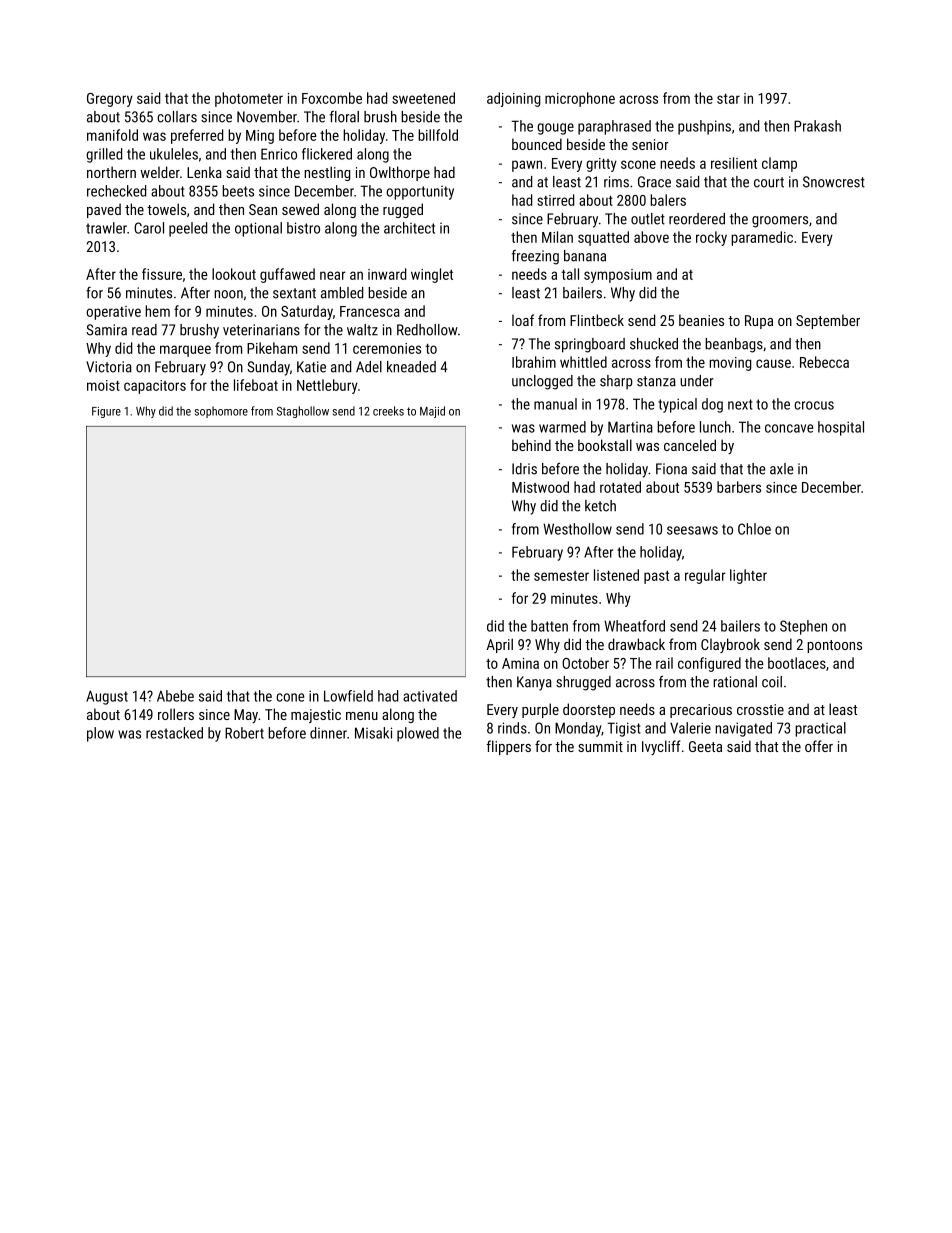 This screenshot has height=1233, width=952. I want to click on flippers, so click(509, 747).
